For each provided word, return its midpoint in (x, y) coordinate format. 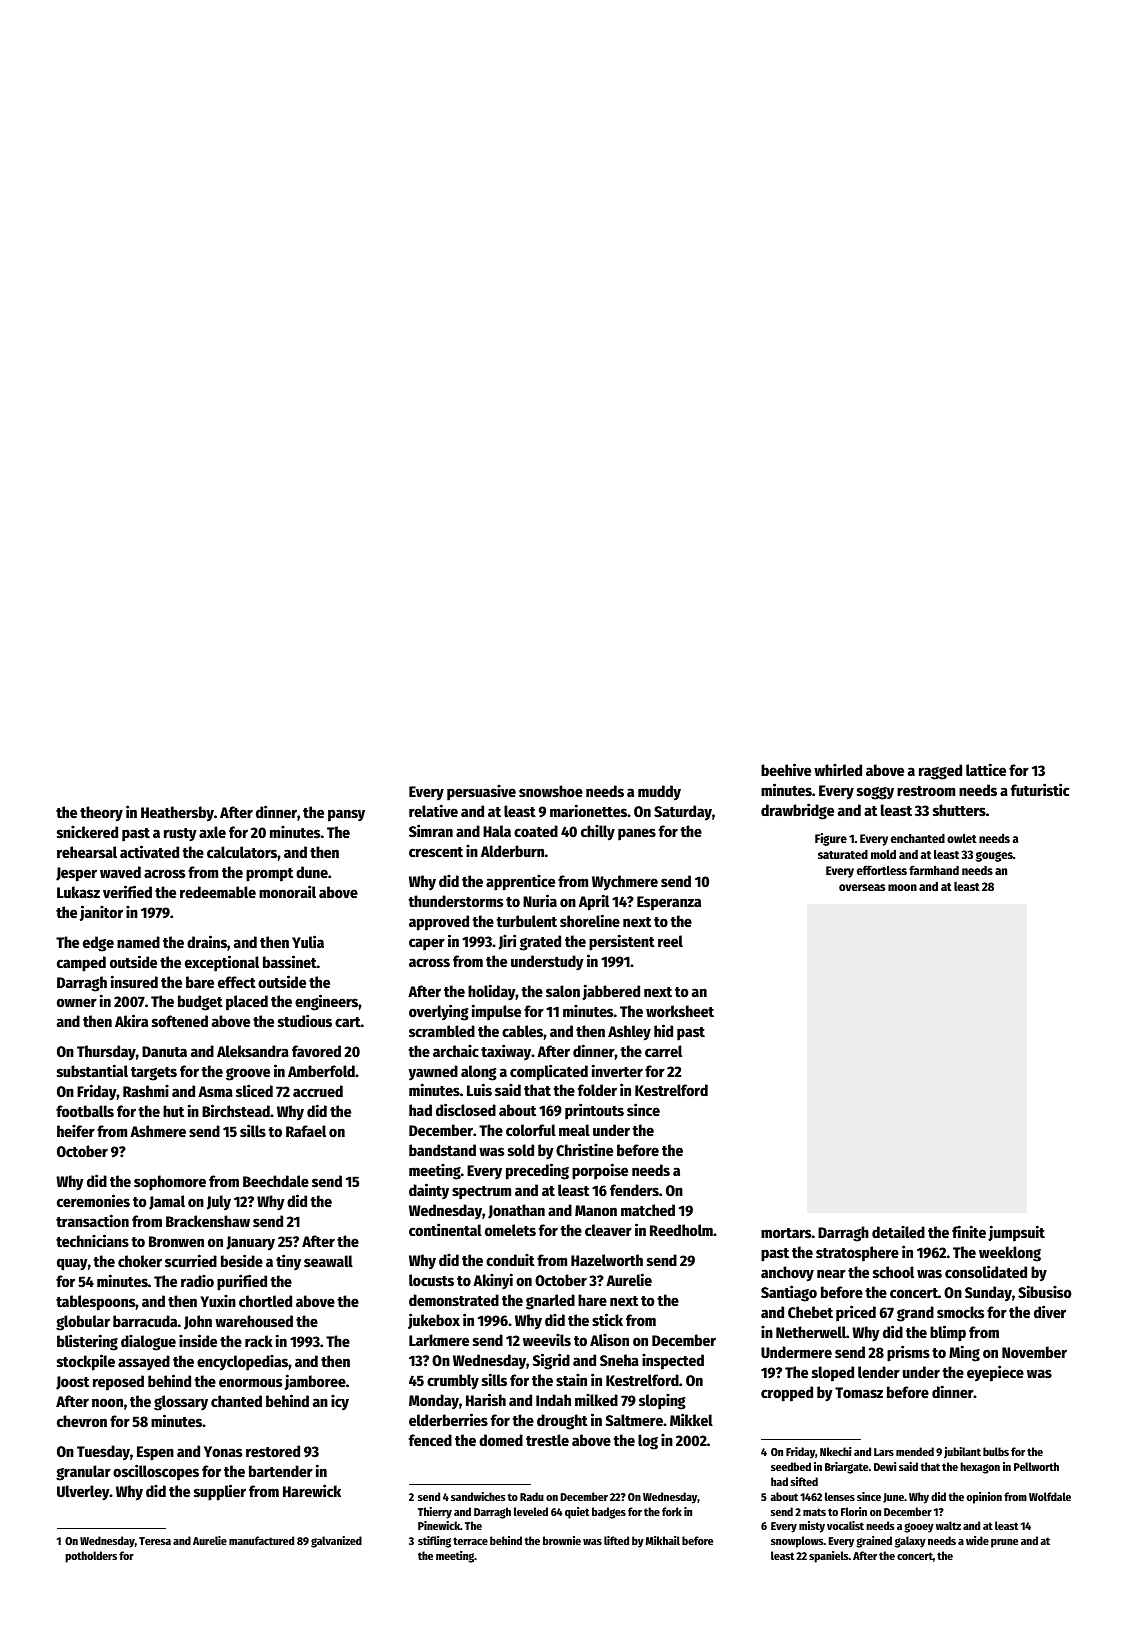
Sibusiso (1045, 1291)
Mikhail (663, 1540)
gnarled (550, 1302)
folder (597, 1090)
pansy (346, 815)
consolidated (986, 1271)
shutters (959, 810)
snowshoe (551, 791)
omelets (510, 1230)
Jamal (167, 1202)
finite (969, 1231)
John (198, 1322)
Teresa (155, 1541)
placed (247, 1003)
